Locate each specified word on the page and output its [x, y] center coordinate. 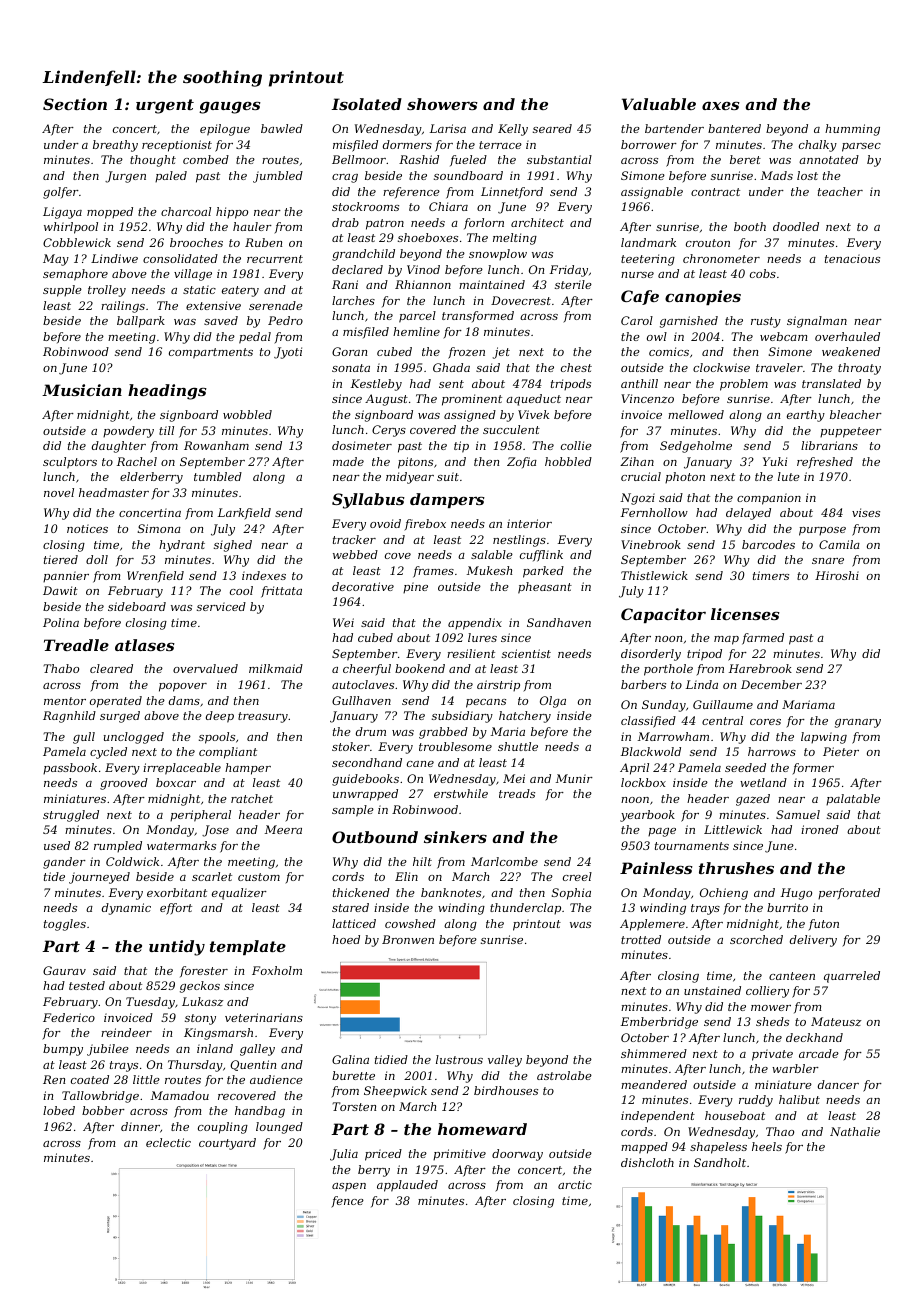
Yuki [775, 461]
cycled [108, 753]
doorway [517, 1155]
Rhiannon [423, 284]
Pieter [841, 751]
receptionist [177, 146]
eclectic [168, 1142]
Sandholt [720, 1162]
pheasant [545, 588]
